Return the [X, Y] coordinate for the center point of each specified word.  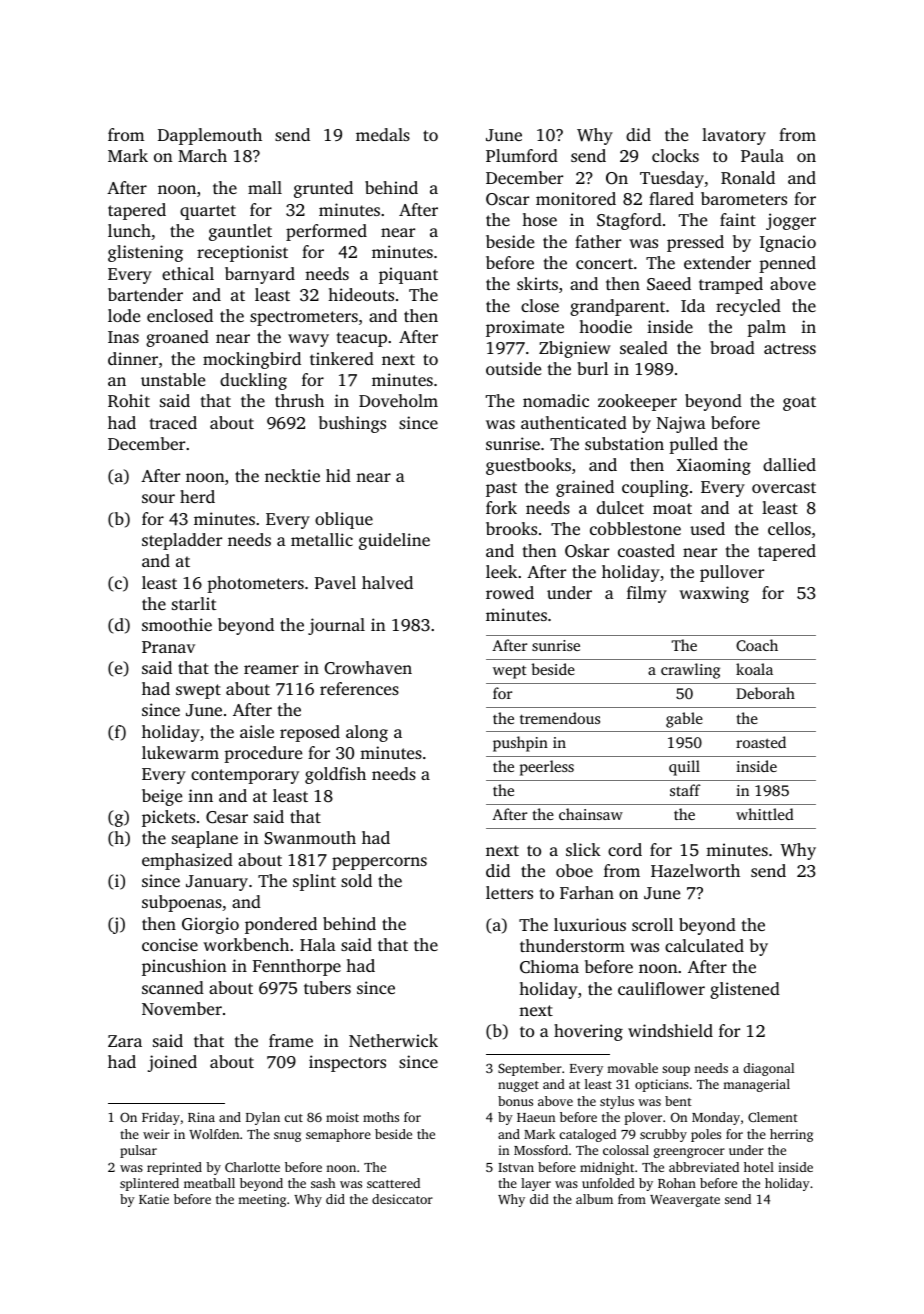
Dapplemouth [210, 136]
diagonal [769, 1069]
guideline [394, 541]
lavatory [734, 136]
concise [170, 944]
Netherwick [393, 1040]
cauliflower [661, 988]
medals [383, 134]
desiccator [402, 1199]
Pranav [168, 647]
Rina [201, 1117]
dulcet [620, 507]
